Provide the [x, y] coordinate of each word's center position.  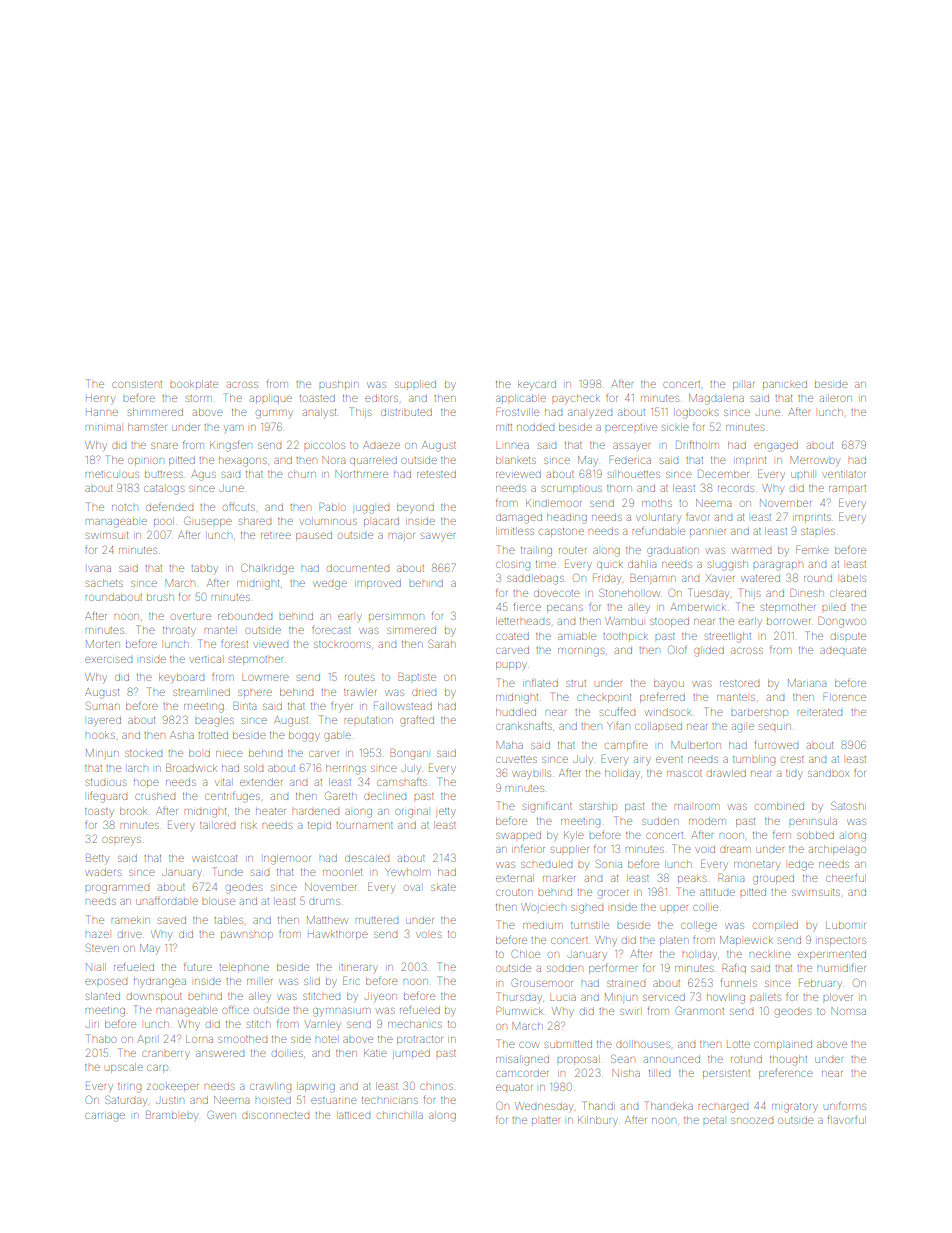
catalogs [164, 490]
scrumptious [572, 489]
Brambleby [172, 1115]
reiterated [820, 712]
